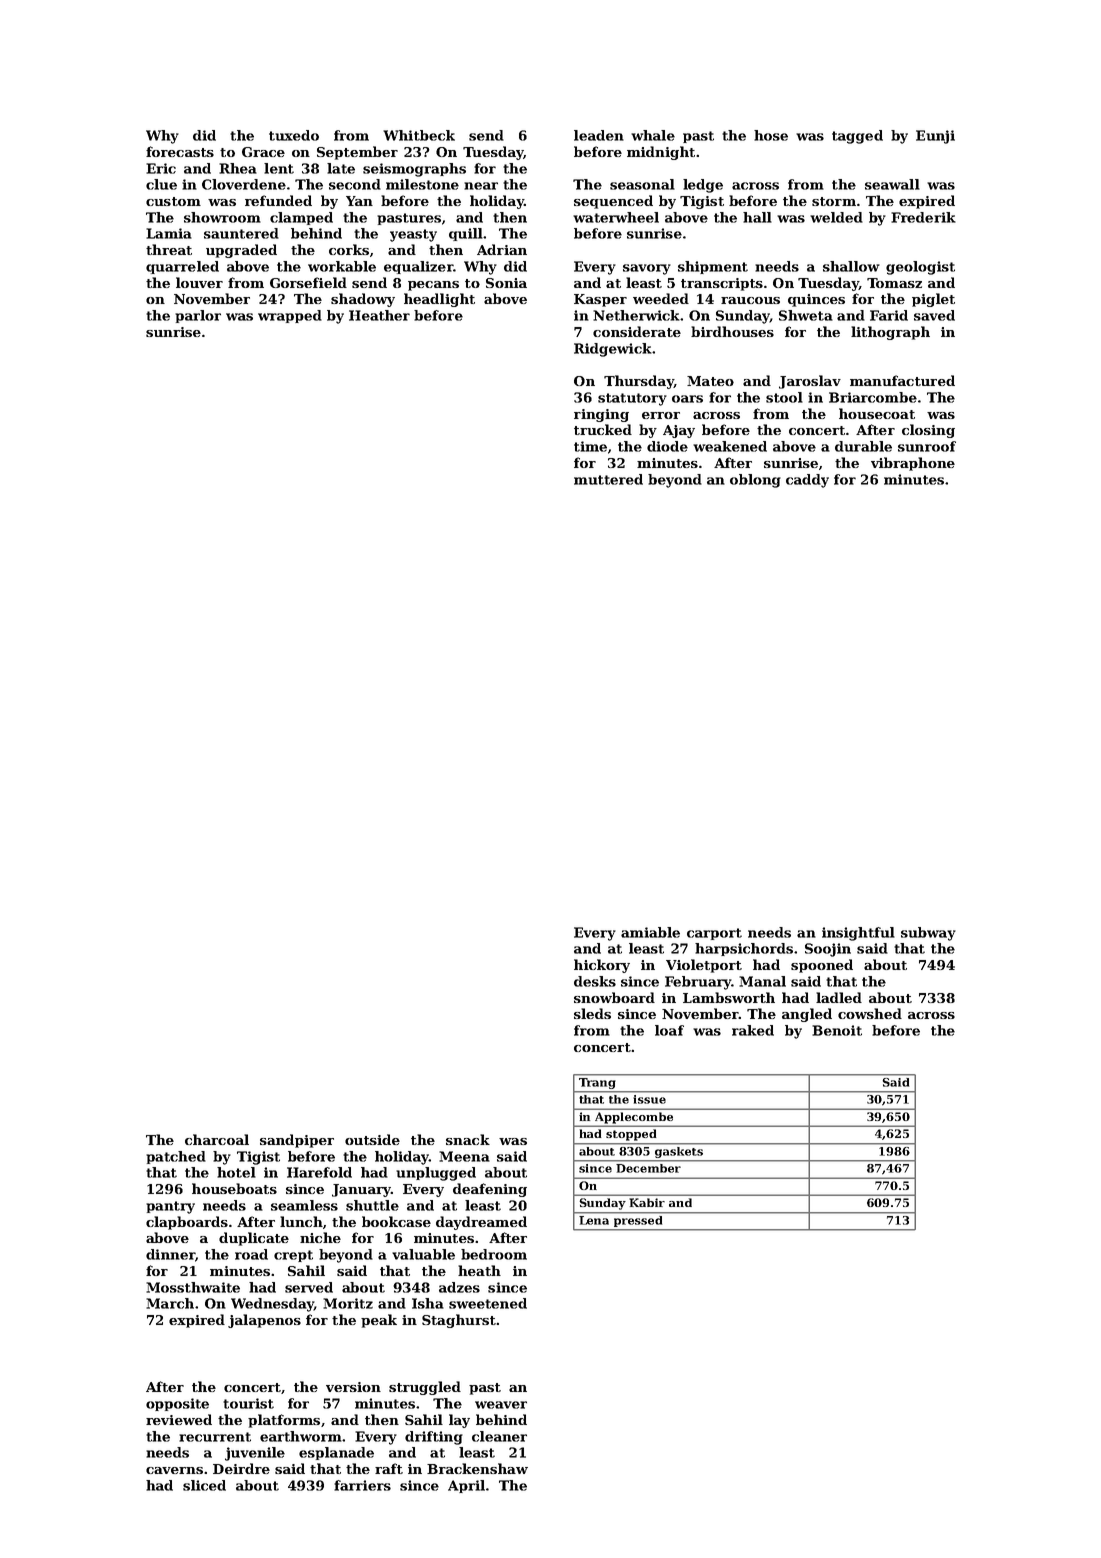  What do you see at coordinates (372, 1139) in the image?
I see `outside` at bounding box center [372, 1139].
